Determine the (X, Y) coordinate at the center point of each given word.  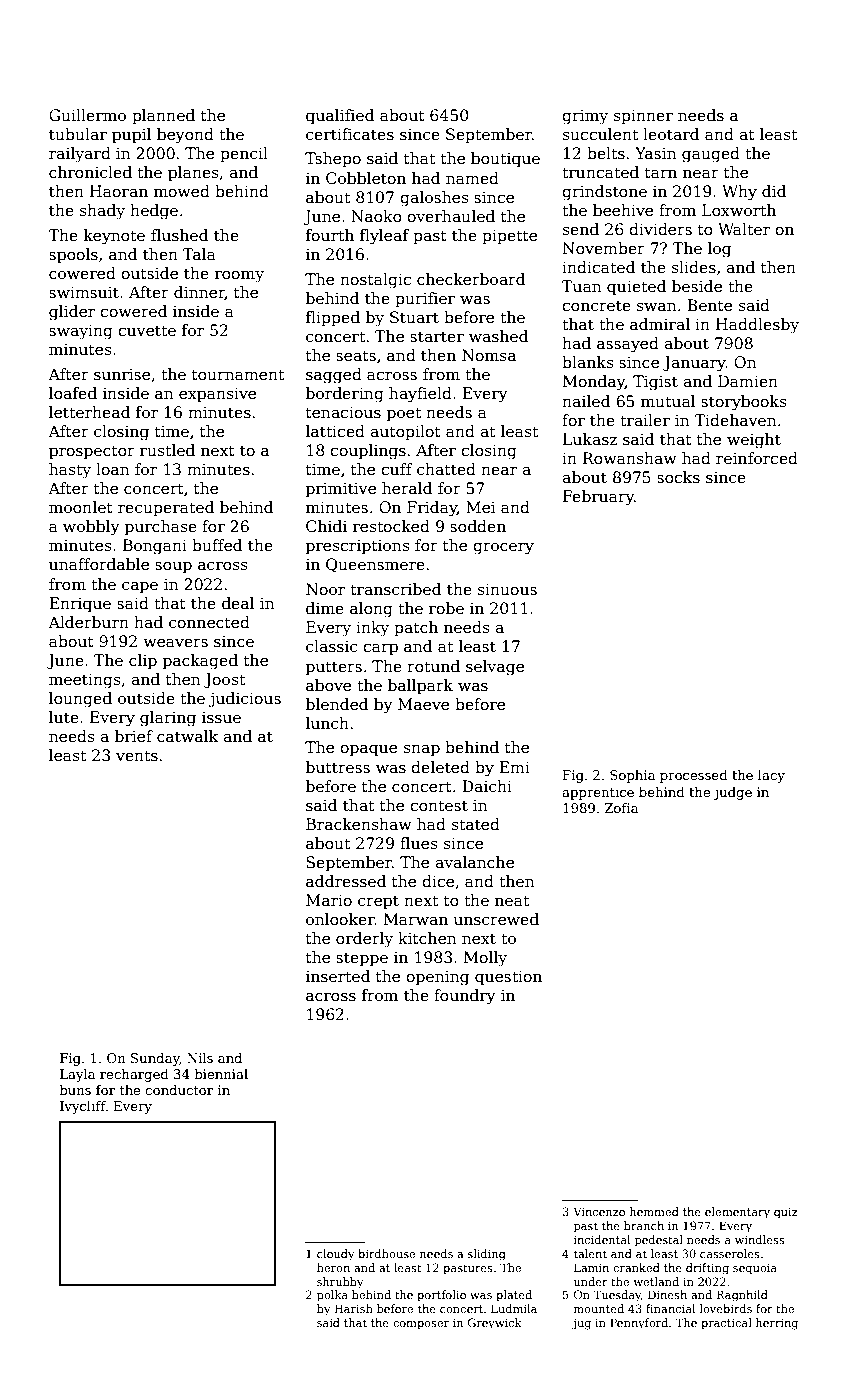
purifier (425, 299)
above (328, 685)
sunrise (122, 374)
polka (332, 1296)
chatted (446, 469)
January (694, 364)
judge (732, 793)
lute (64, 717)
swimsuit (84, 292)
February (598, 498)
